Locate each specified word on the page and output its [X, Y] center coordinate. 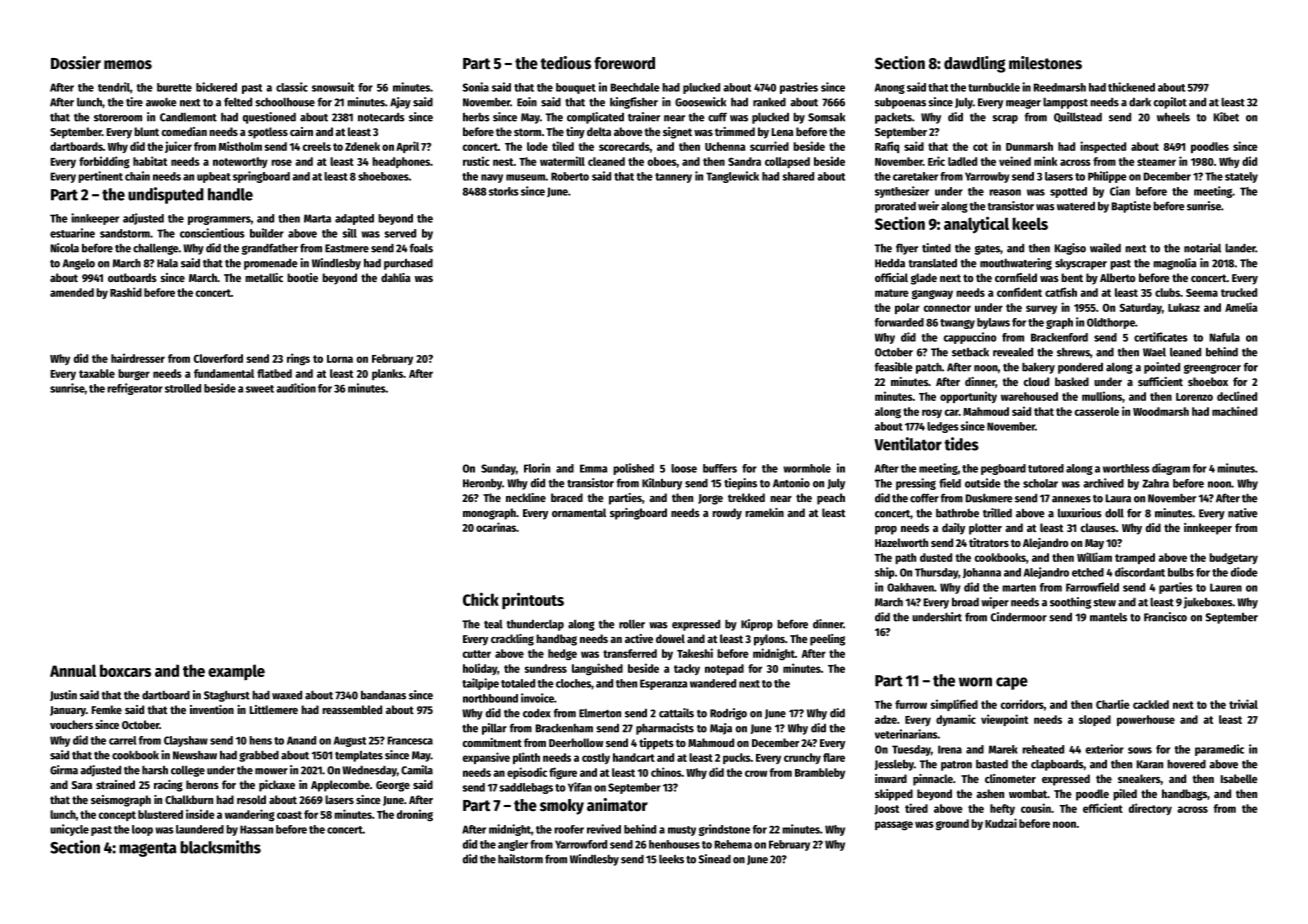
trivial [1243, 704]
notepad [724, 669]
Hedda [890, 263]
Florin [537, 468]
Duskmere [989, 498]
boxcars [125, 670]
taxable [97, 373]
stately [1241, 177]
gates [987, 250]
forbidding [104, 162]
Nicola [65, 248]
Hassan [256, 829]
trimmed [735, 131]
